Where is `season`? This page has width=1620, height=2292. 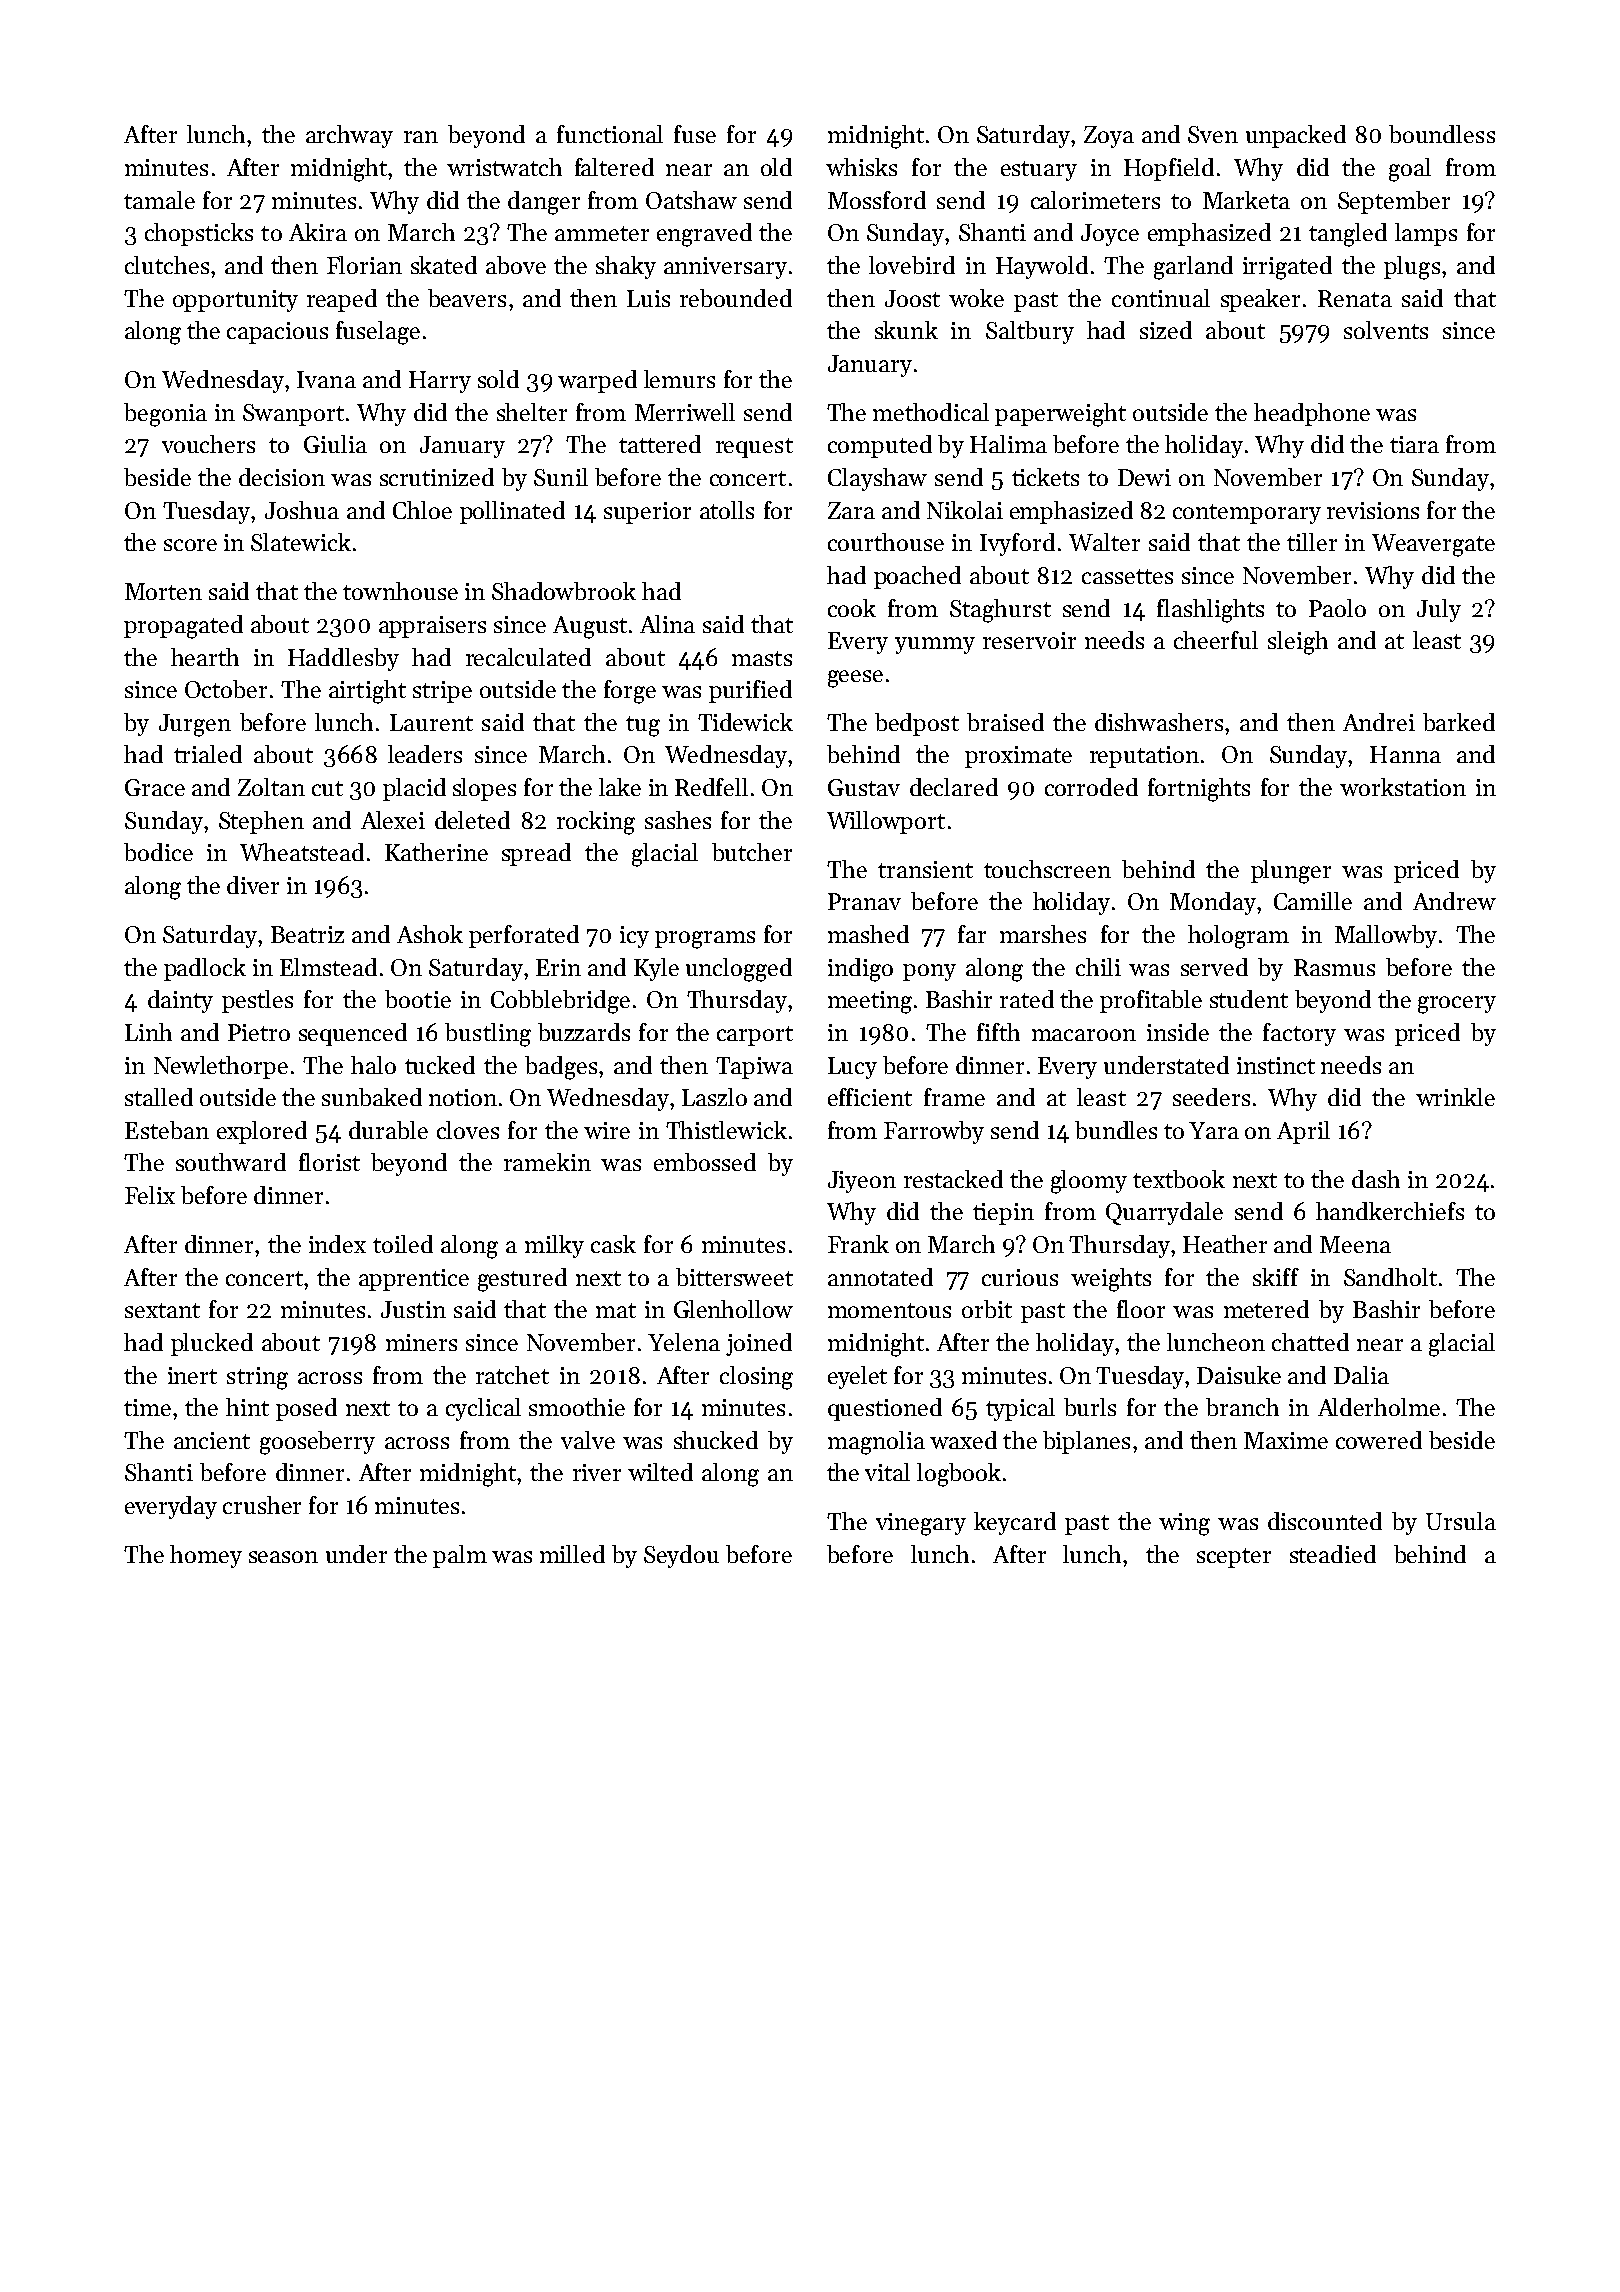 season is located at coordinates (283, 1557).
